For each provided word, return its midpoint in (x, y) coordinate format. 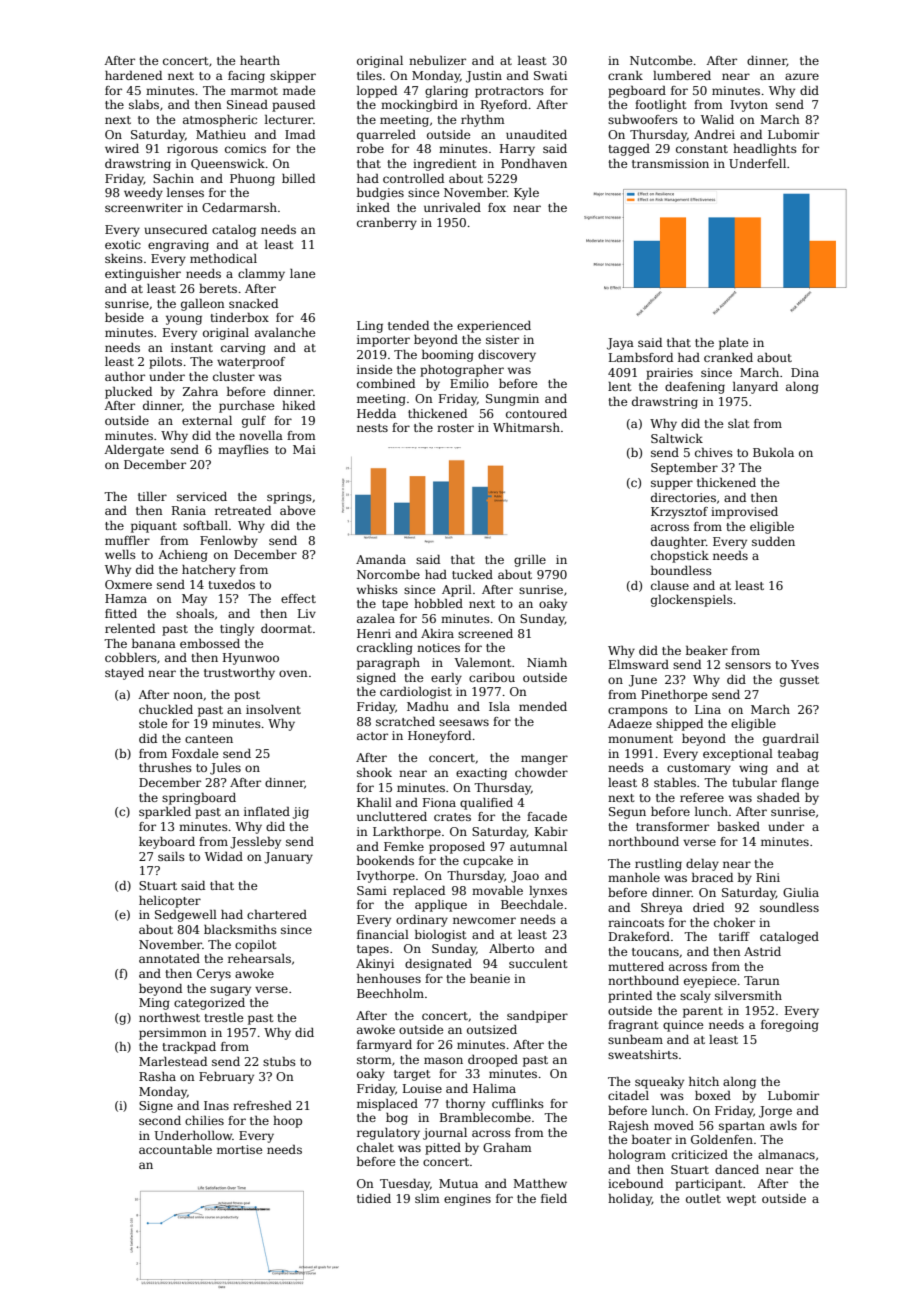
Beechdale (532, 904)
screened (485, 633)
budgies (380, 194)
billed (298, 178)
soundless (789, 907)
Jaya (620, 344)
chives (714, 452)
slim (427, 1198)
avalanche (285, 332)
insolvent (273, 709)
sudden (773, 541)
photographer (462, 371)
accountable (175, 1149)
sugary (230, 991)
